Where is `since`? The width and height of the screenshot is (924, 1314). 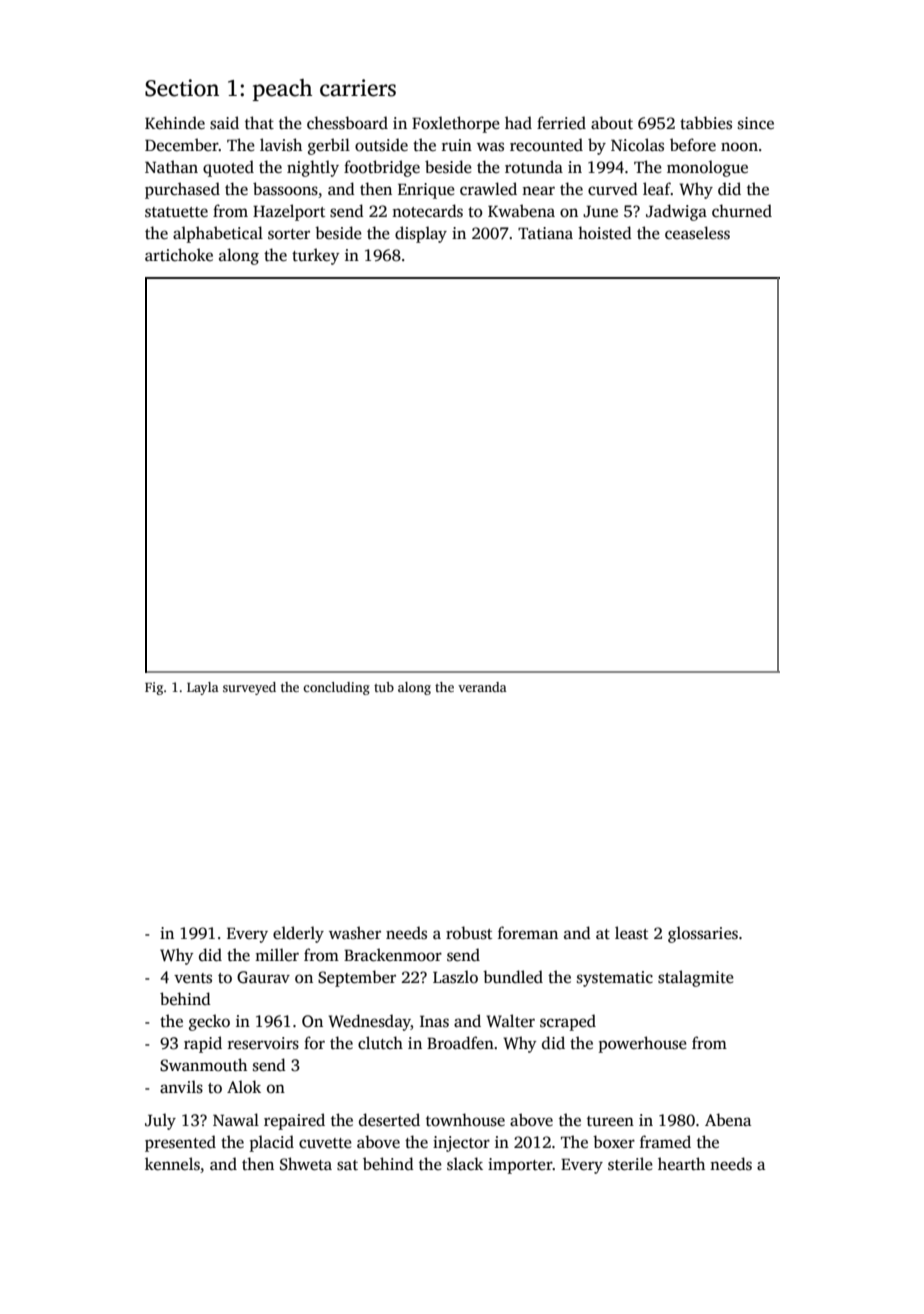 since is located at coordinates (756, 123).
